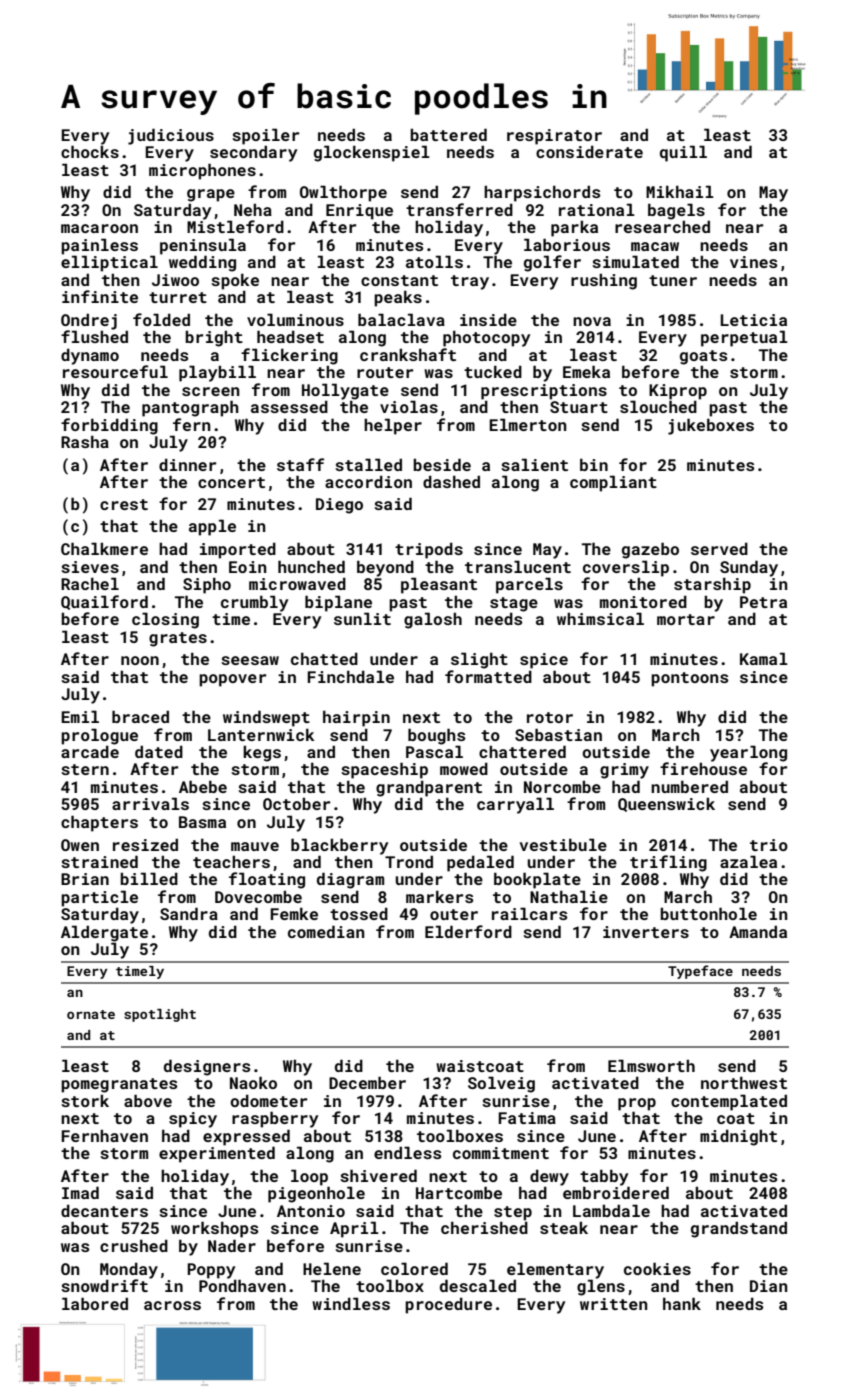 This page has width=849, height=1400. What do you see at coordinates (433, 620) in the page?
I see `galosh` at bounding box center [433, 620].
